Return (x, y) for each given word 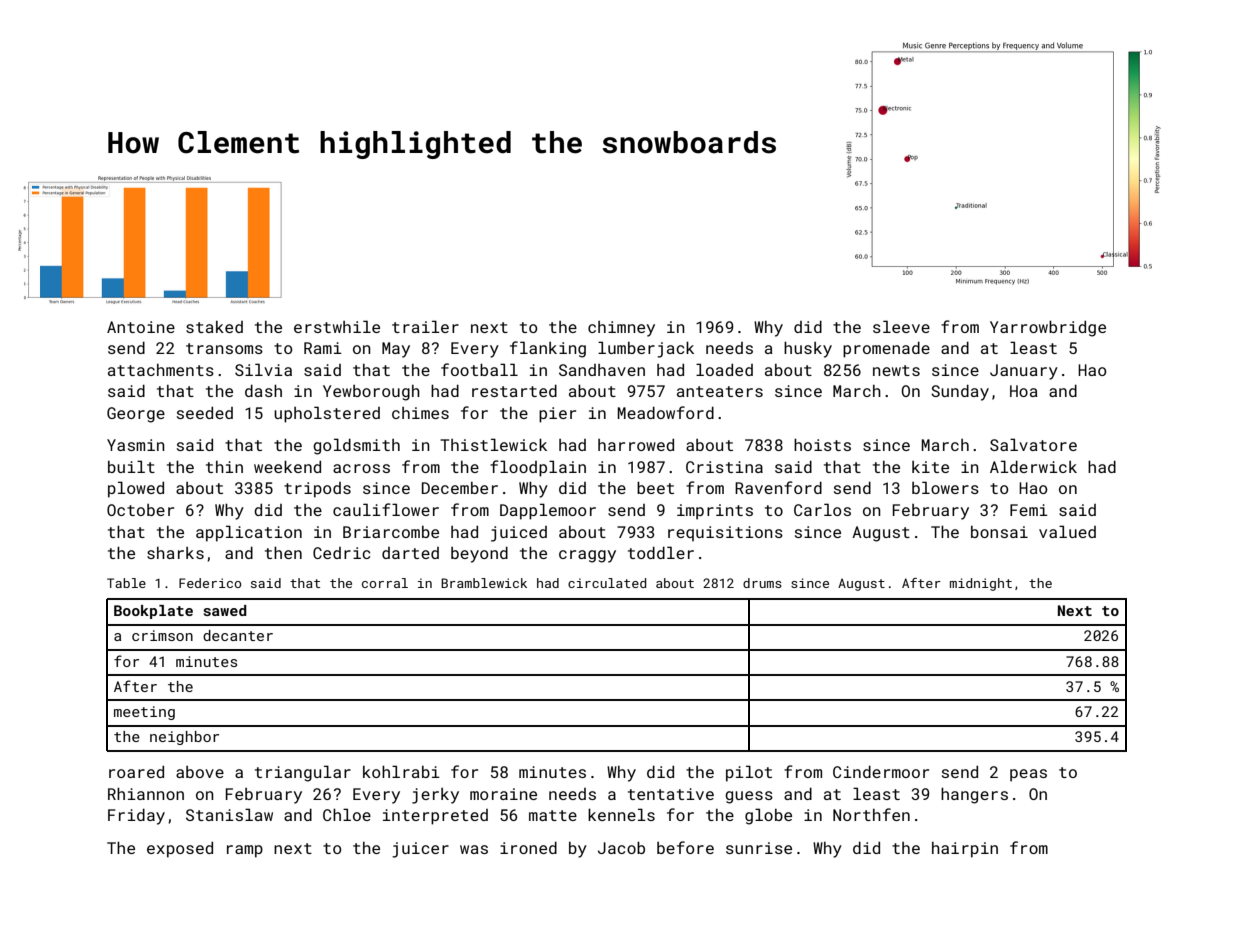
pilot (749, 773)
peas (1028, 775)
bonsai (999, 532)
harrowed (636, 445)
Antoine (141, 327)
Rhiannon (146, 793)
